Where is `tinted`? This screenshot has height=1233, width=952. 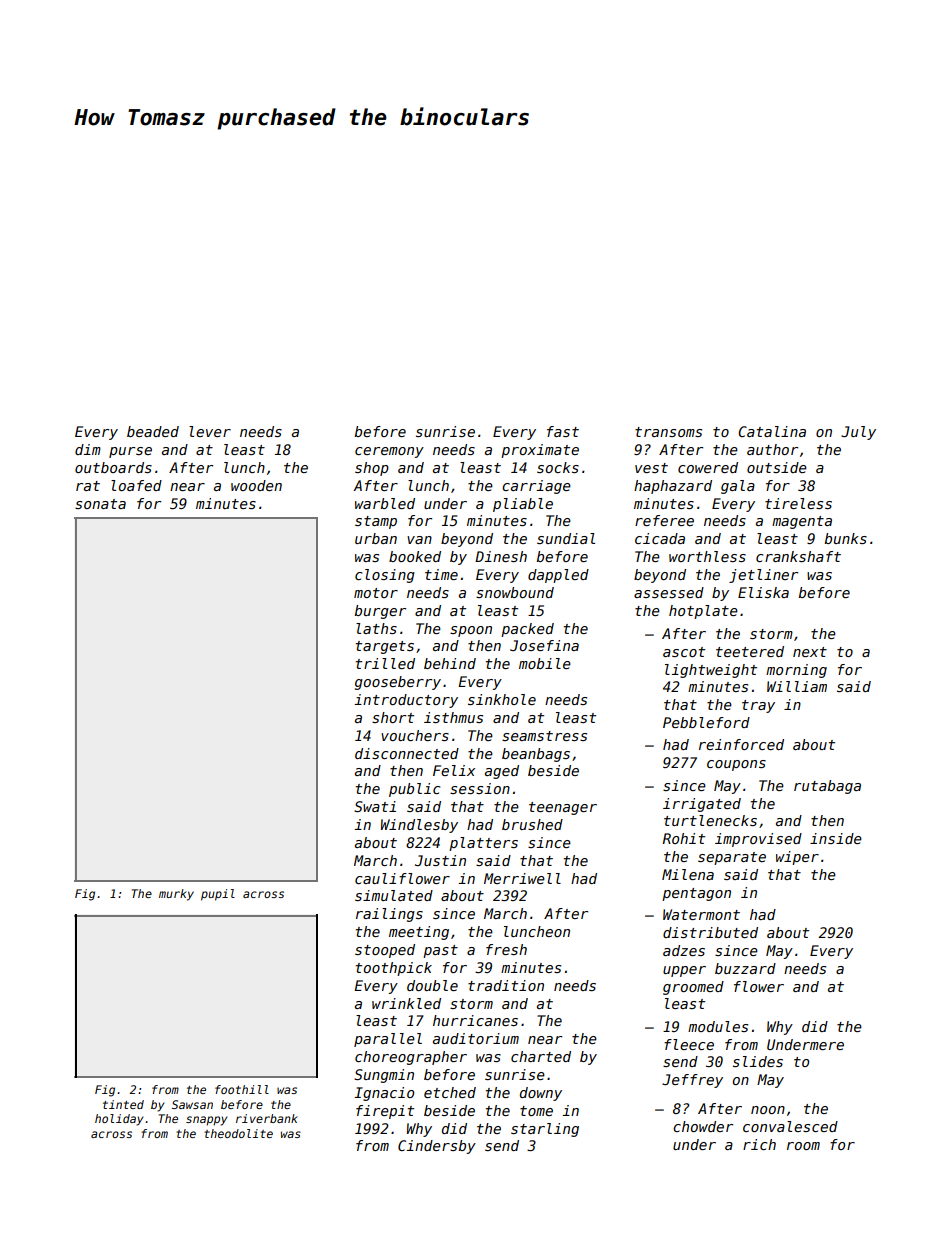 tinted is located at coordinates (123, 1104).
